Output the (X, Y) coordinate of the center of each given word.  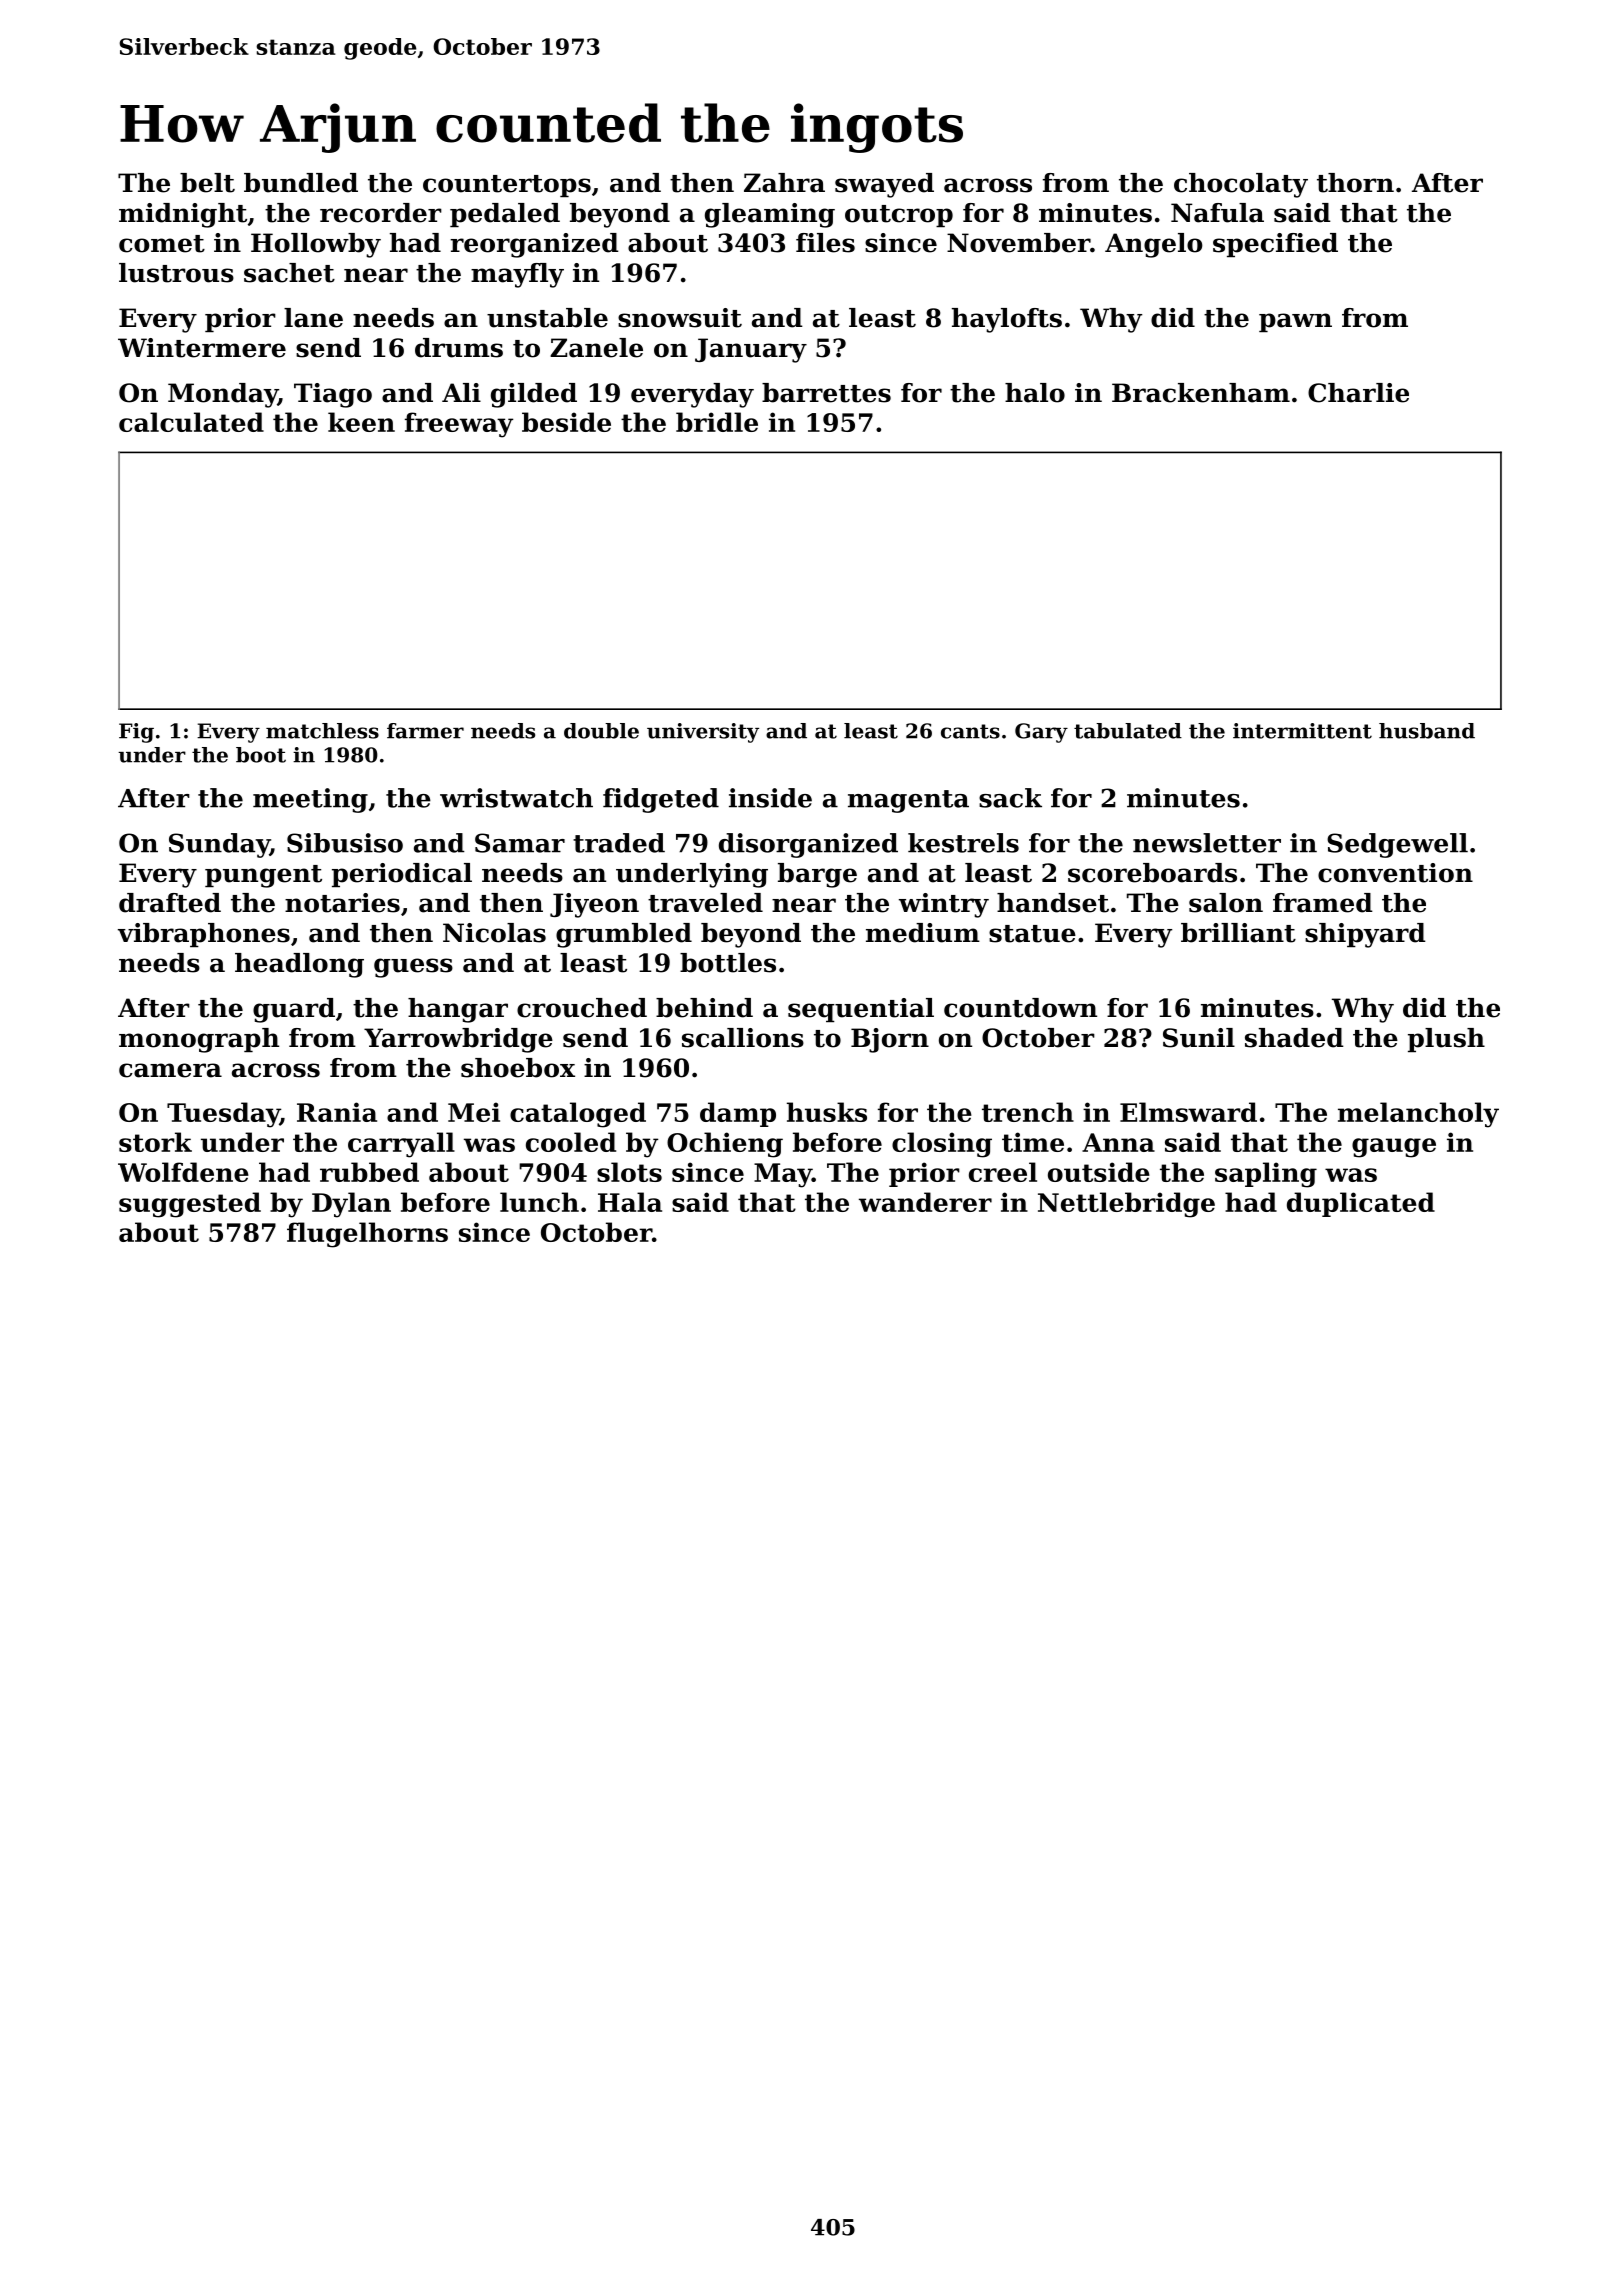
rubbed (369, 1172)
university (703, 733)
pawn (1295, 322)
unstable (547, 318)
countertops (507, 186)
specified (1275, 245)
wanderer (925, 1202)
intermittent (1302, 731)
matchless (322, 731)
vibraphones (204, 935)
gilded (534, 395)
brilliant (1238, 933)
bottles (728, 963)
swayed (884, 185)
